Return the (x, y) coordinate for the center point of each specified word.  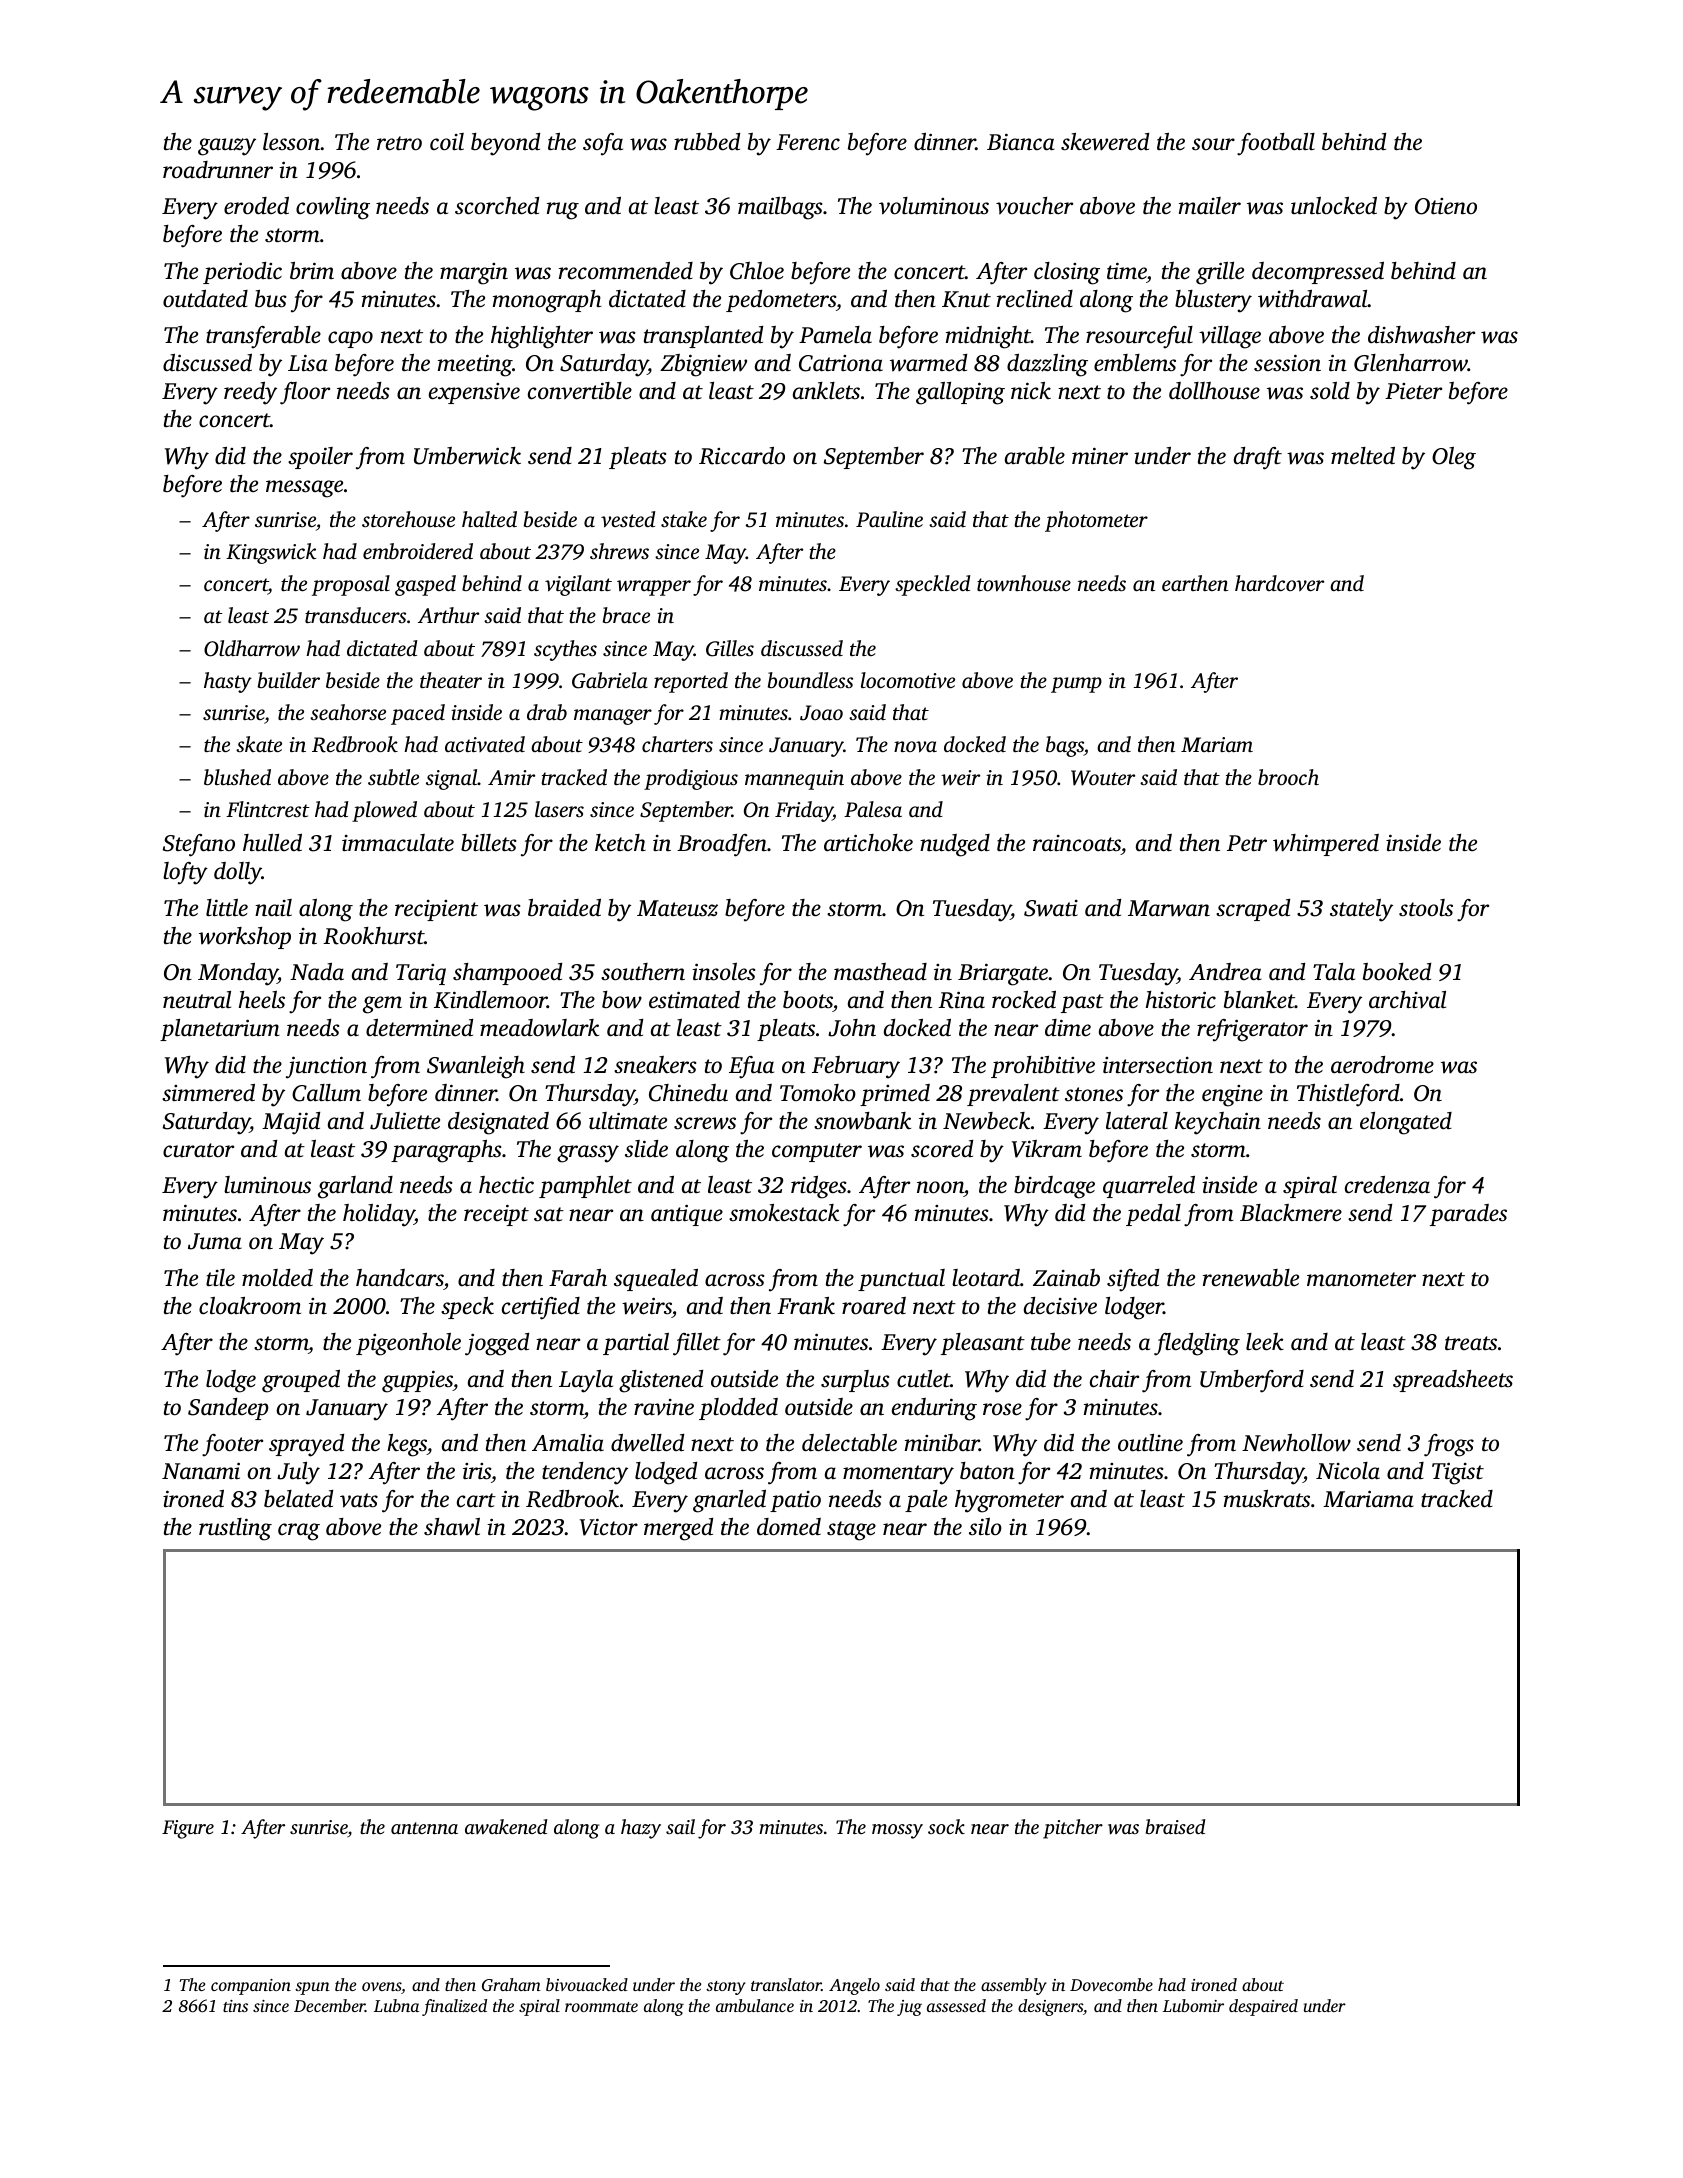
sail (680, 1826)
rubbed (707, 142)
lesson (291, 142)
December (329, 2005)
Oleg (1454, 458)
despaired (1263, 2007)
